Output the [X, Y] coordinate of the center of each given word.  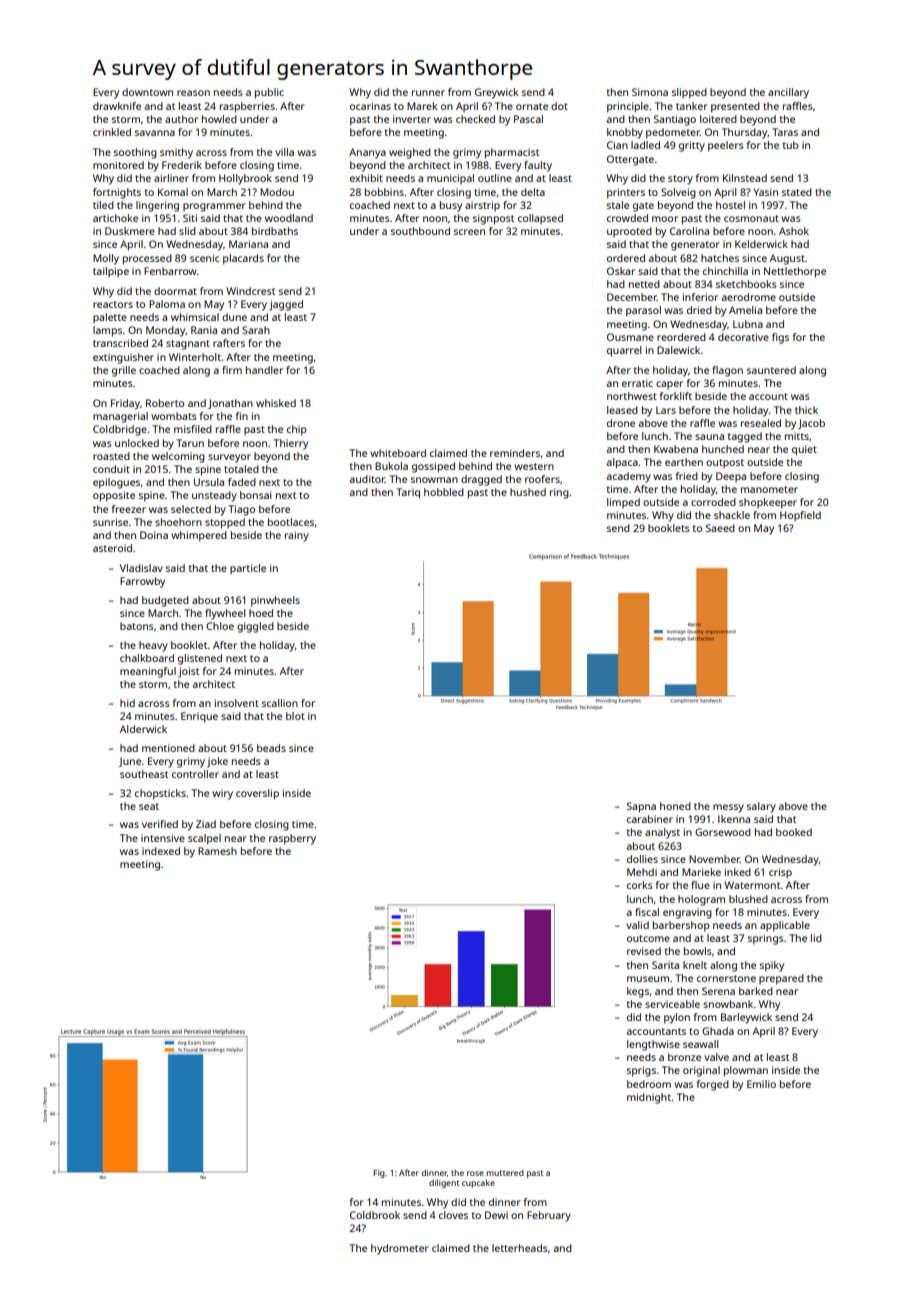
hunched [723, 449]
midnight [649, 1098]
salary [761, 807]
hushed [528, 492]
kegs [638, 992]
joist [188, 672]
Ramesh [217, 851]
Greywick [496, 93]
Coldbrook [375, 1215]
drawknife [117, 106]
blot [295, 716]
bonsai [255, 495]
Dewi [496, 1215]
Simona [650, 92]
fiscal [647, 912]
